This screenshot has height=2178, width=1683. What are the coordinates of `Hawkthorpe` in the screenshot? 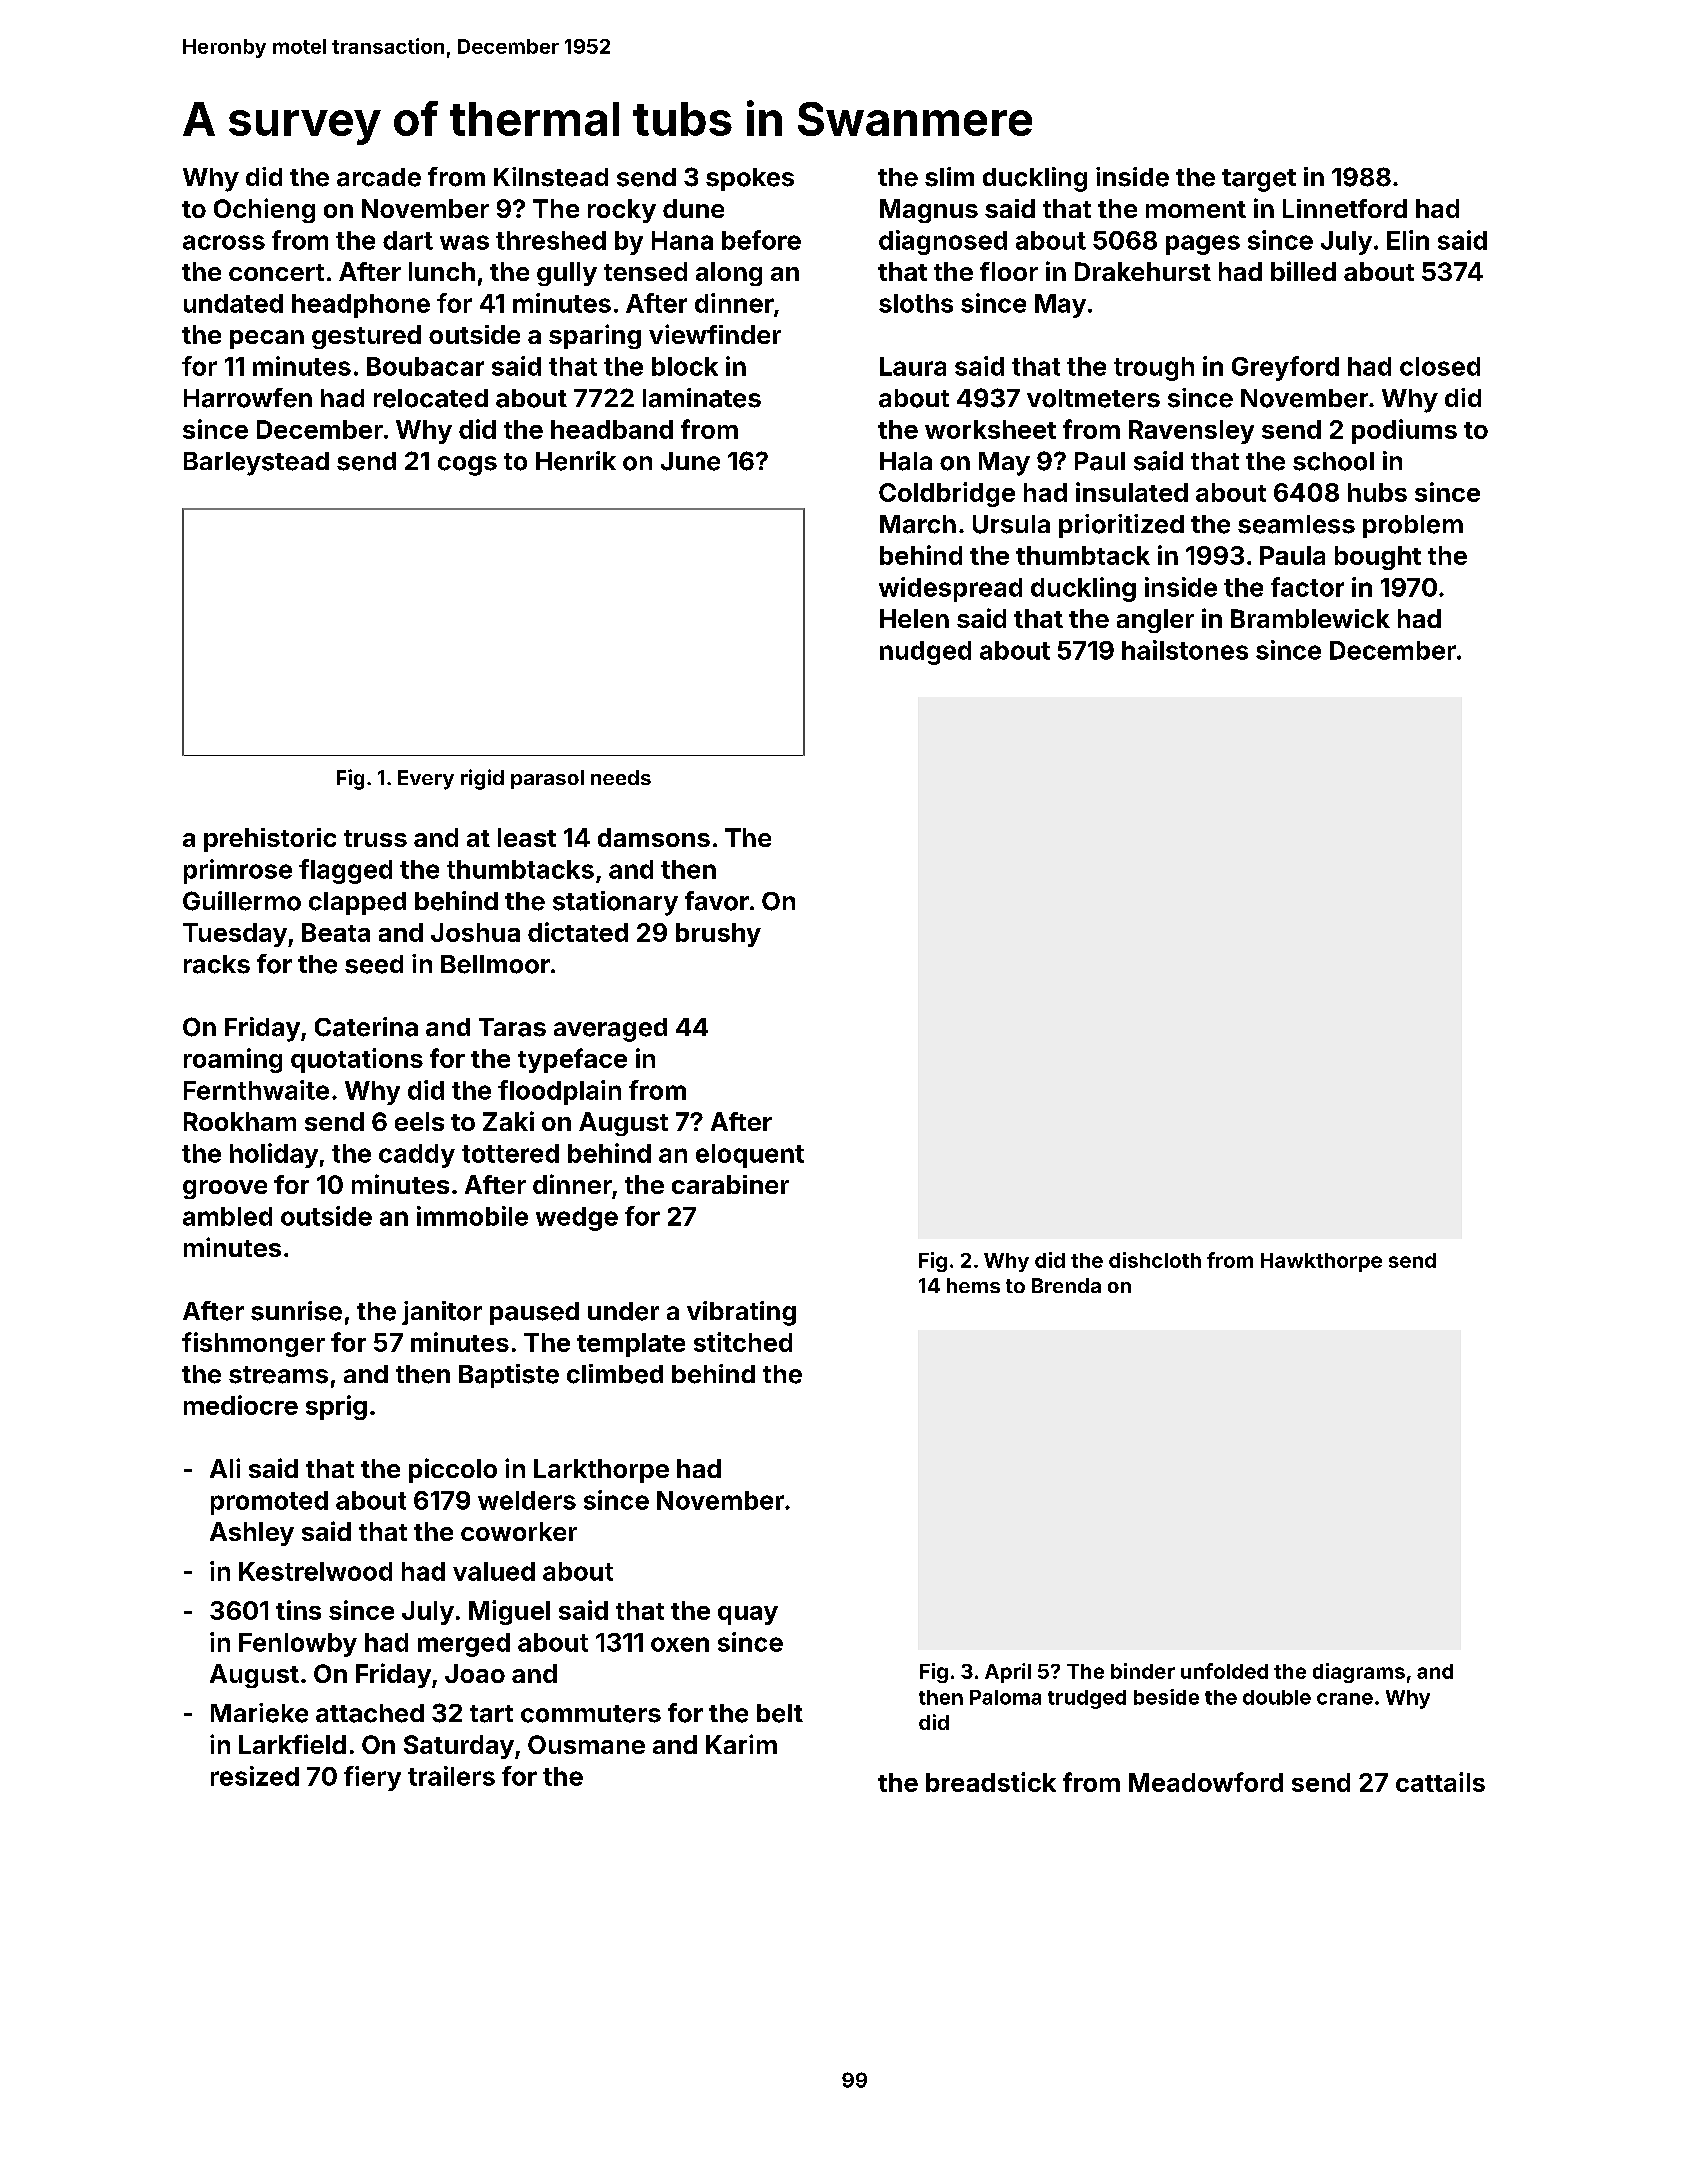 It's located at (1321, 1262).
